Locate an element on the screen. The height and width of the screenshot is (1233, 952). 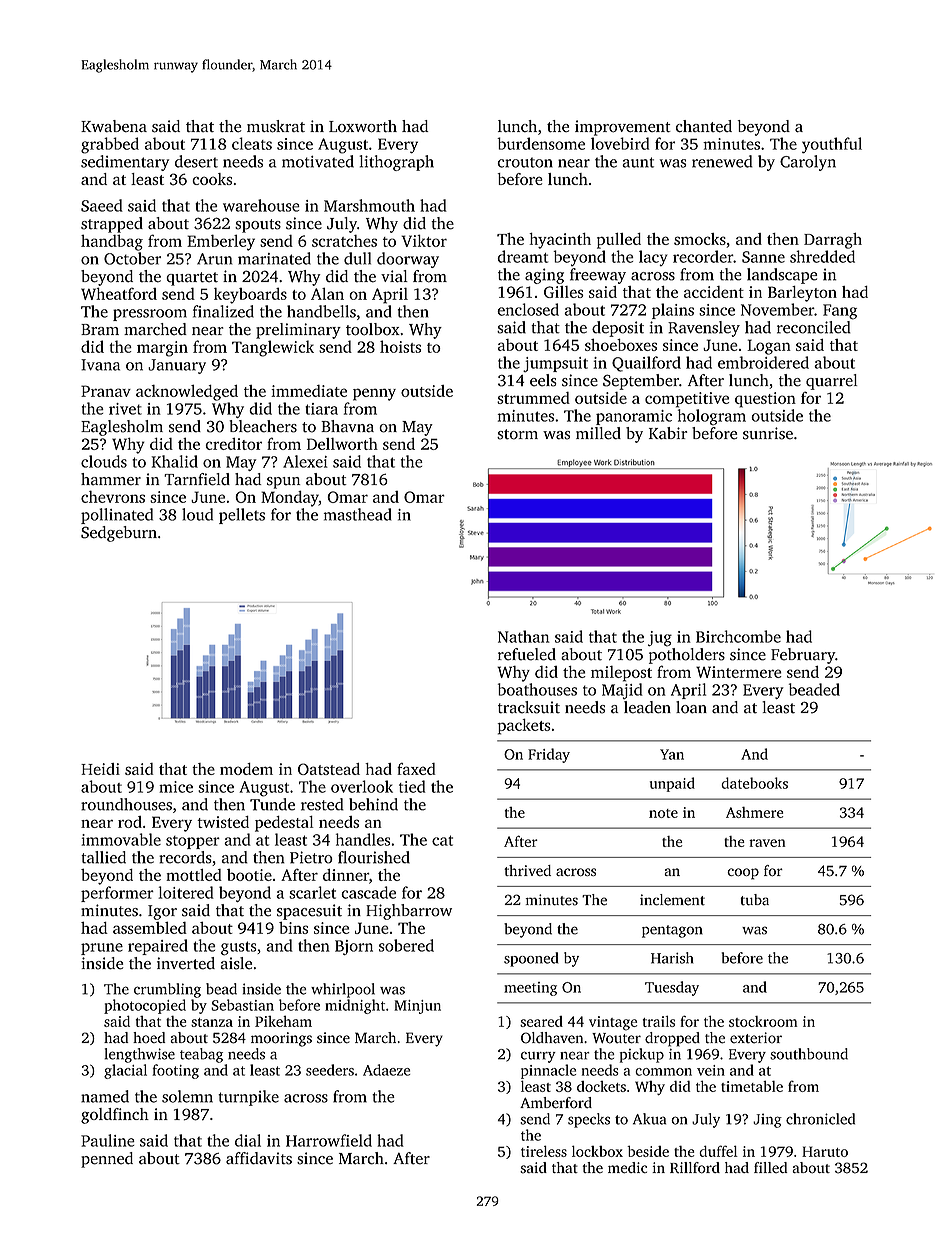
sobered is located at coordinates (406, 945).
